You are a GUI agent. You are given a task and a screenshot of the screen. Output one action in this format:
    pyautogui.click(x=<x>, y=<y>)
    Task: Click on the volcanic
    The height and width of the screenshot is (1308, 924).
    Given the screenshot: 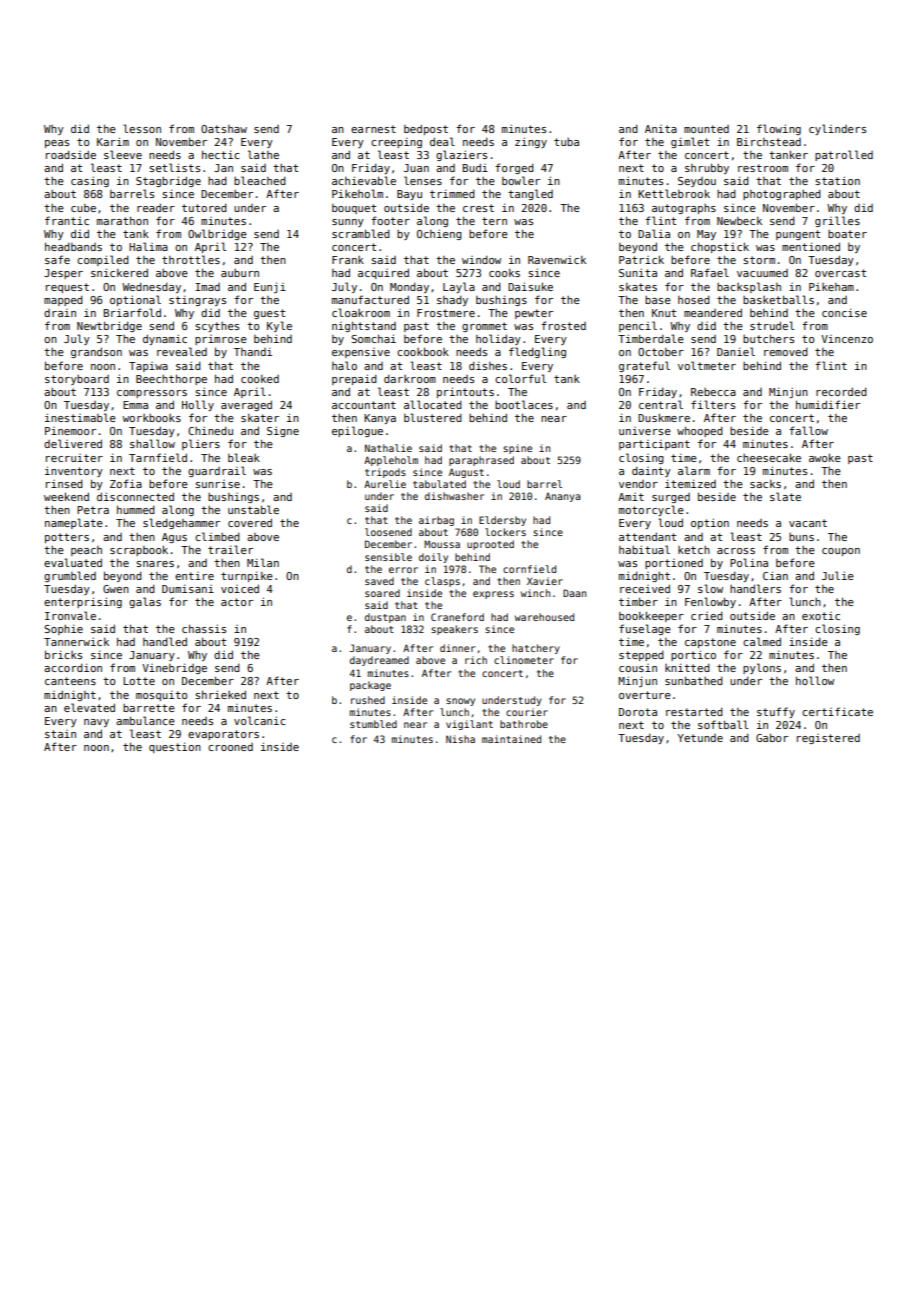 What is the action you would take?
    pyautogui.click(x=260, y=720)
